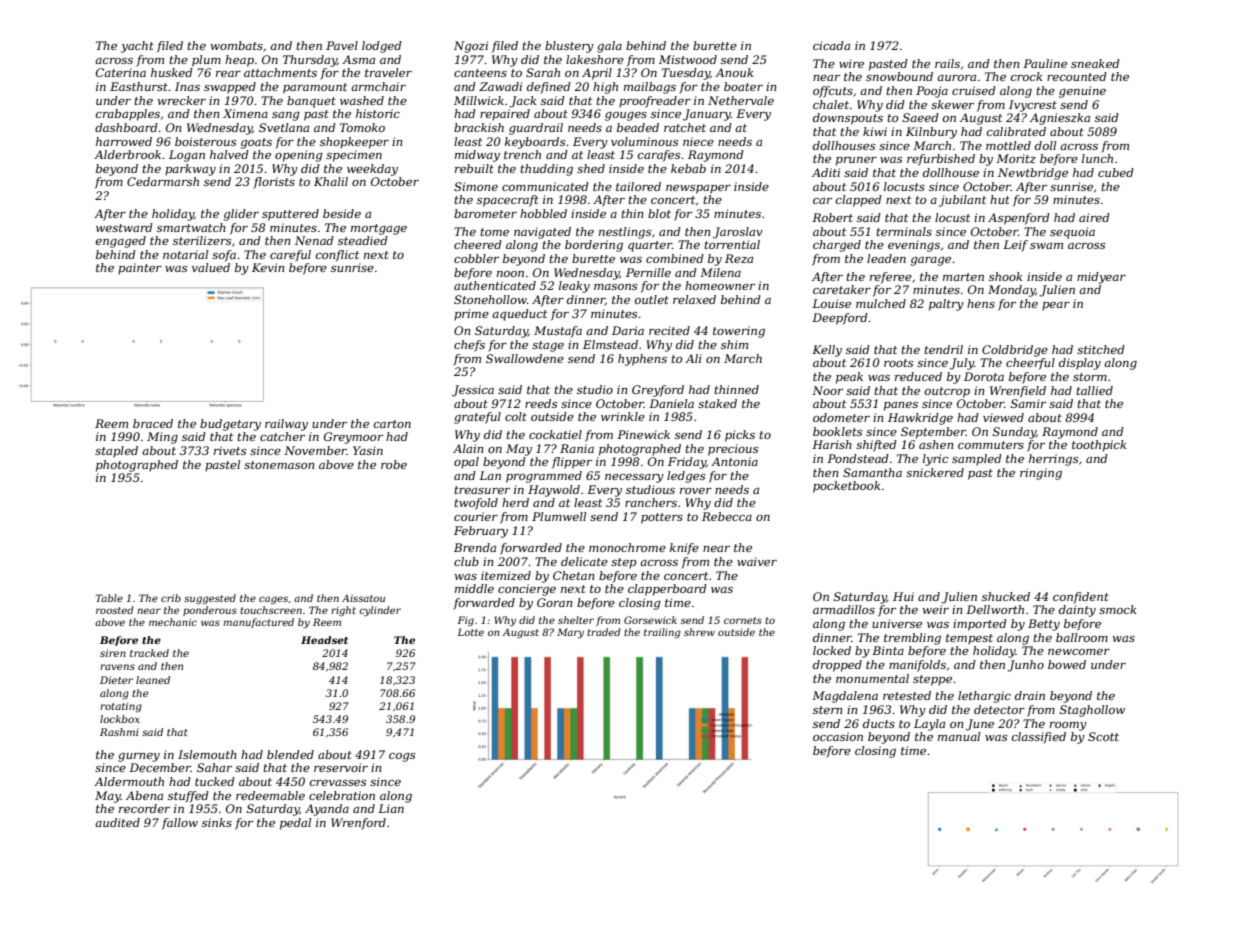 The width and height of the page is (1233, 952). I want to click on westward, so click(124, 227).
